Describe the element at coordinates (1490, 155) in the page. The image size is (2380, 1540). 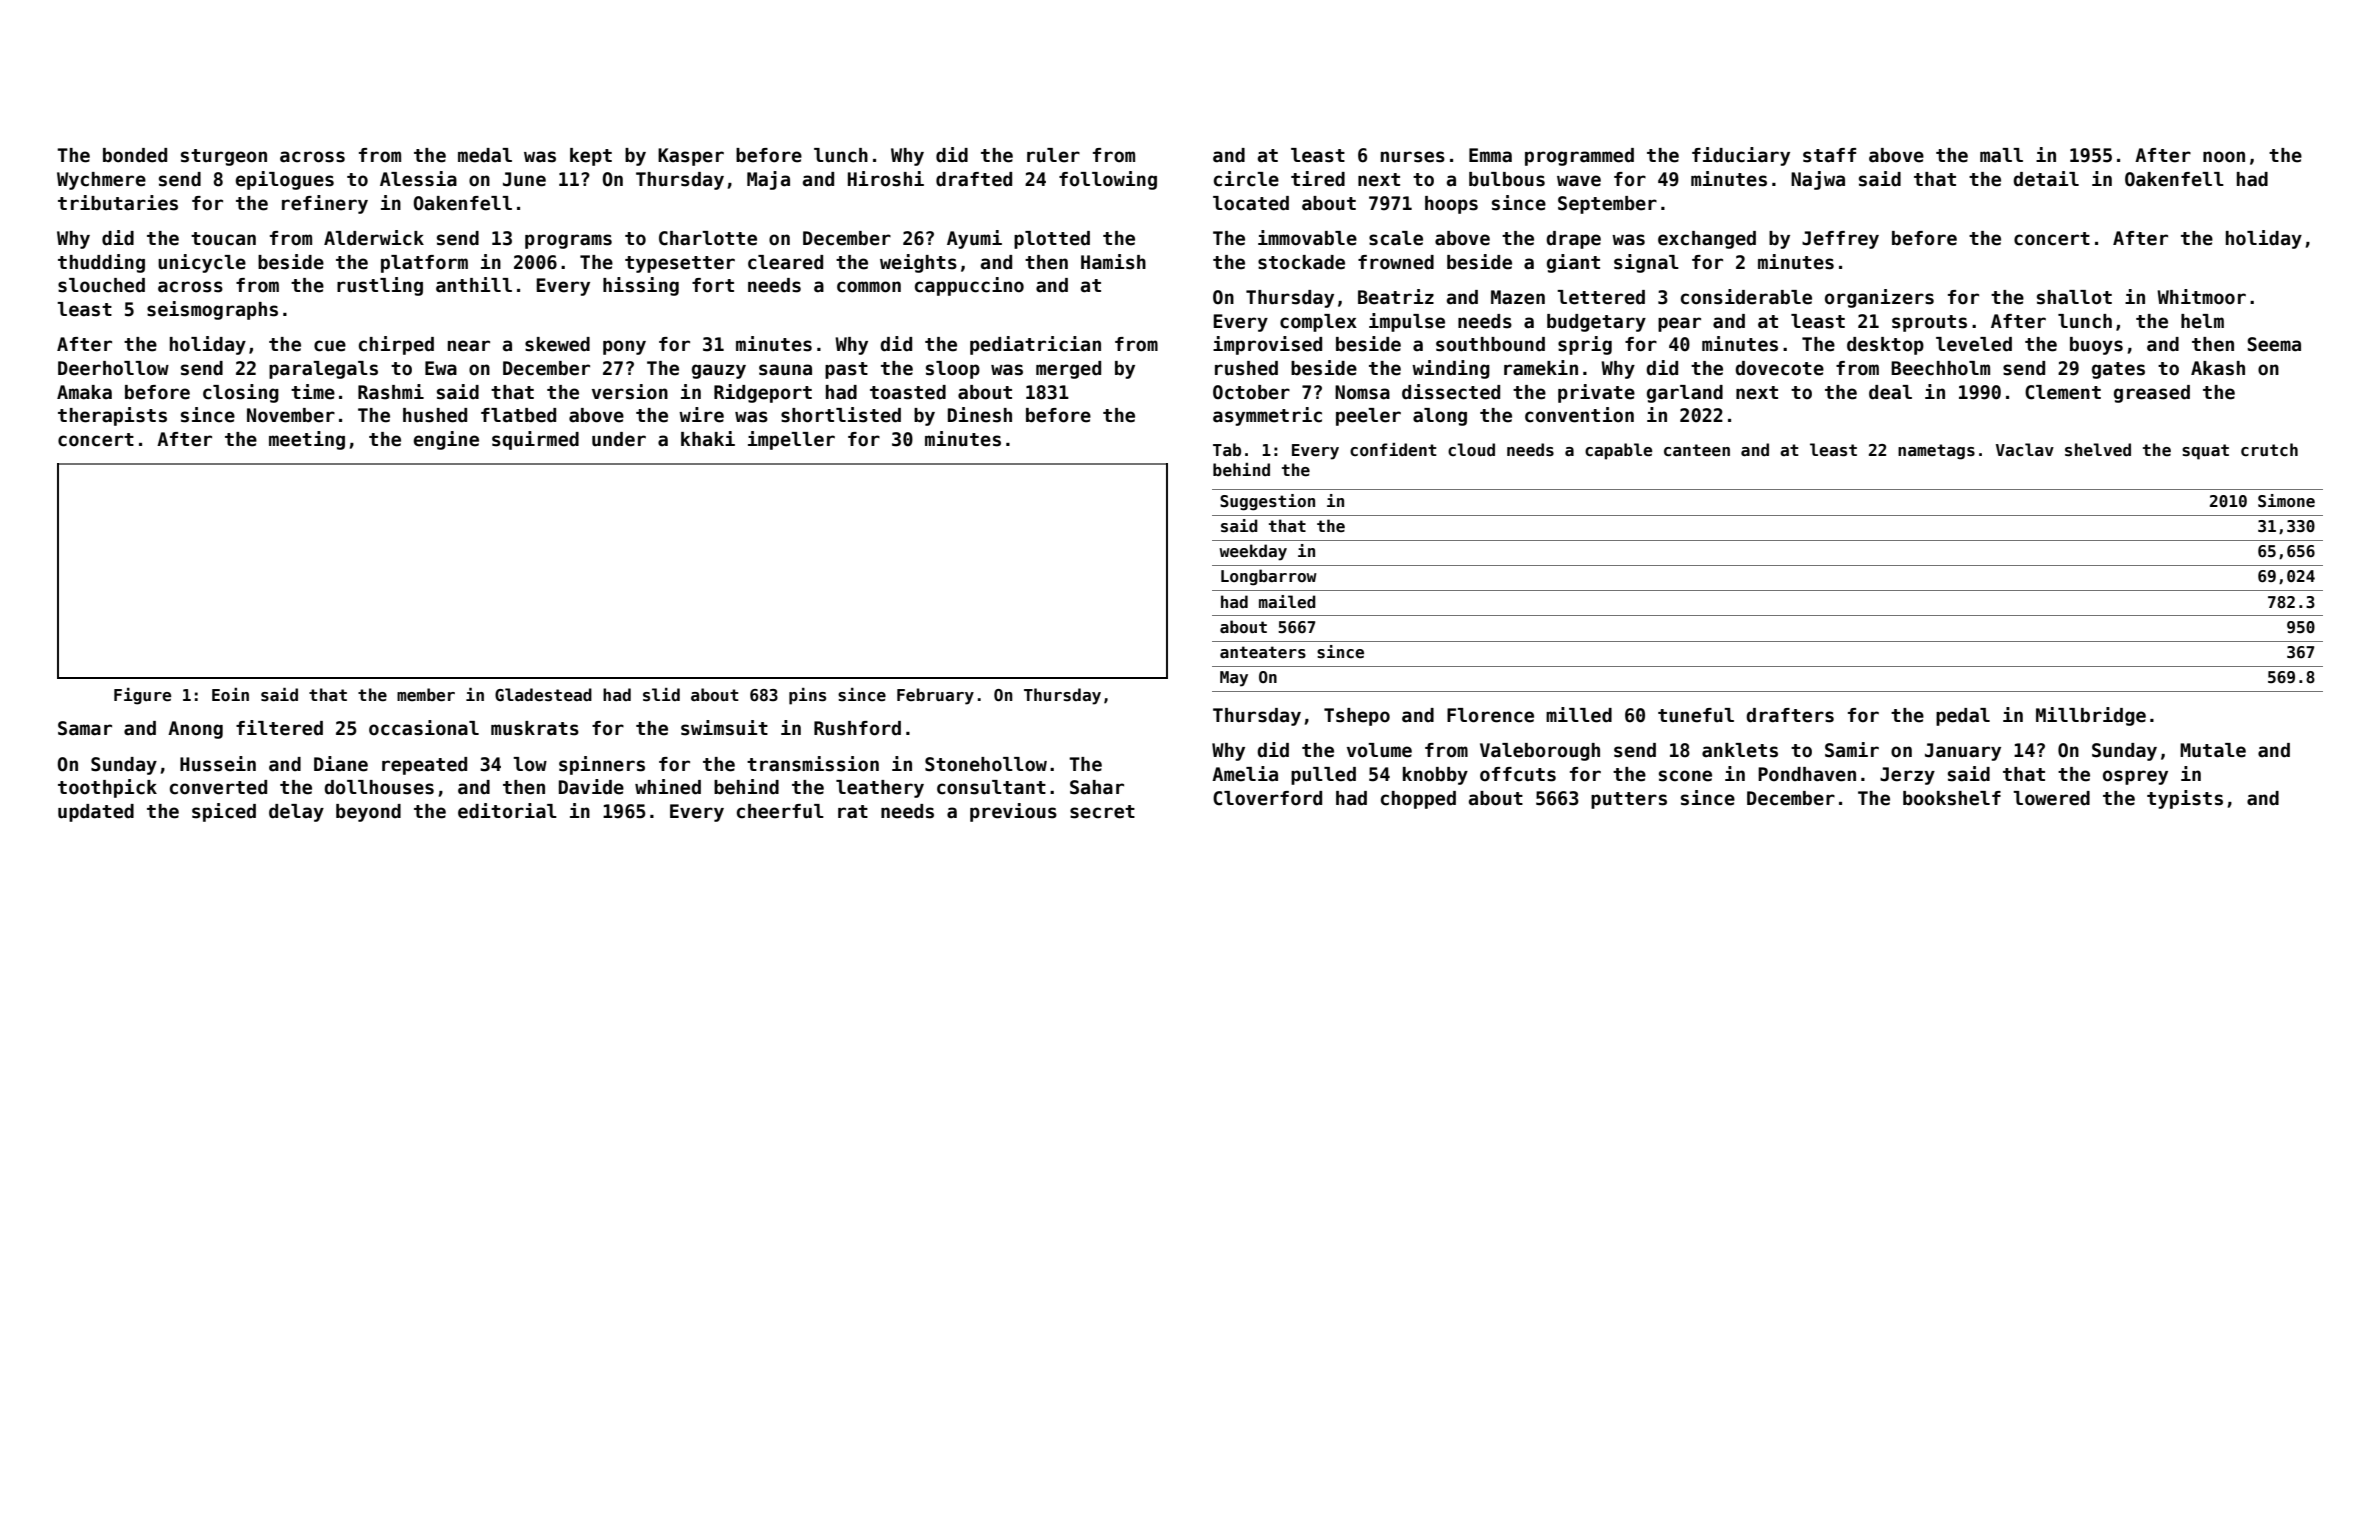
I see `Emma` at that location.
